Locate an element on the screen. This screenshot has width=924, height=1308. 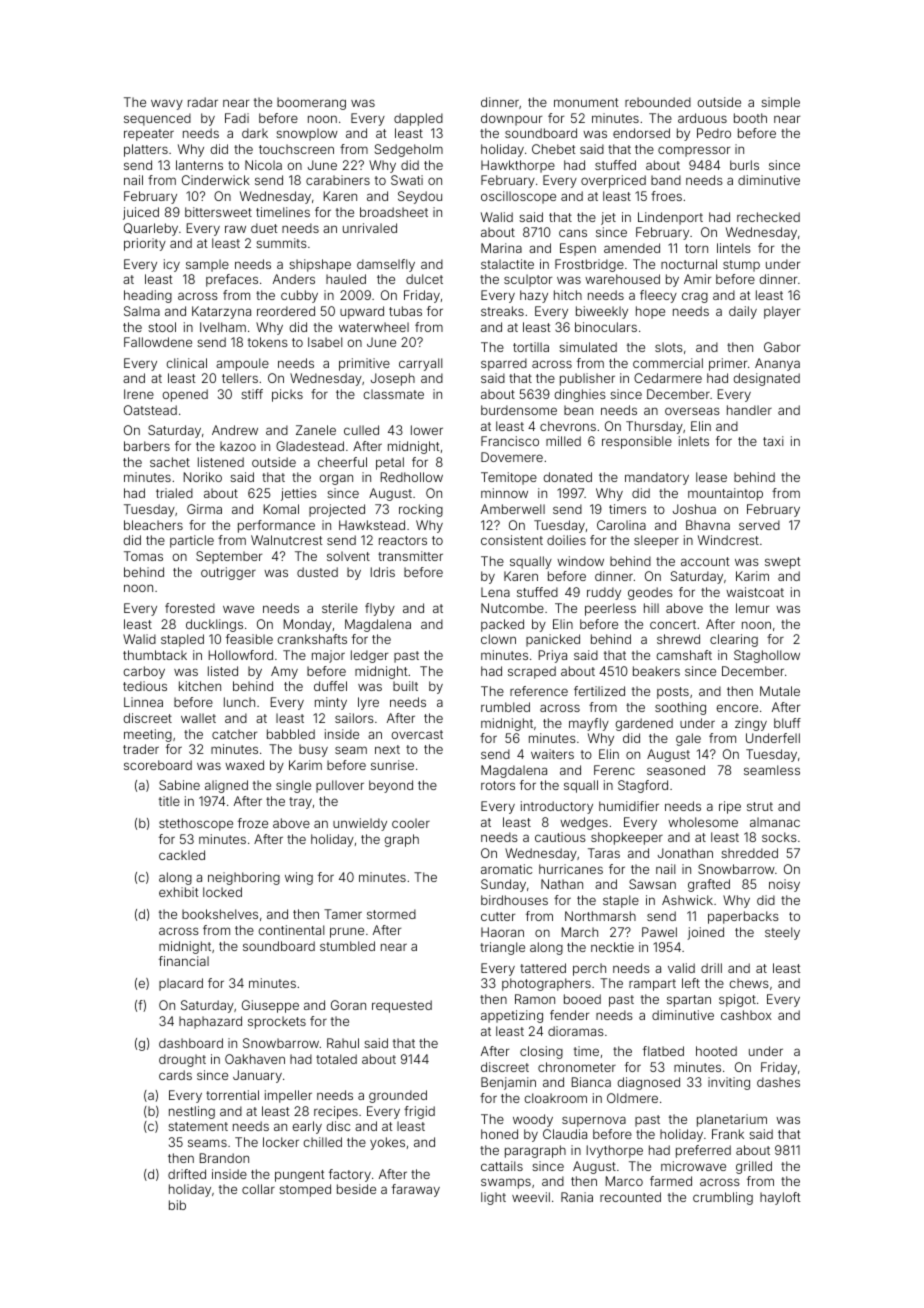
lower is located at coordinates (427, 430).
